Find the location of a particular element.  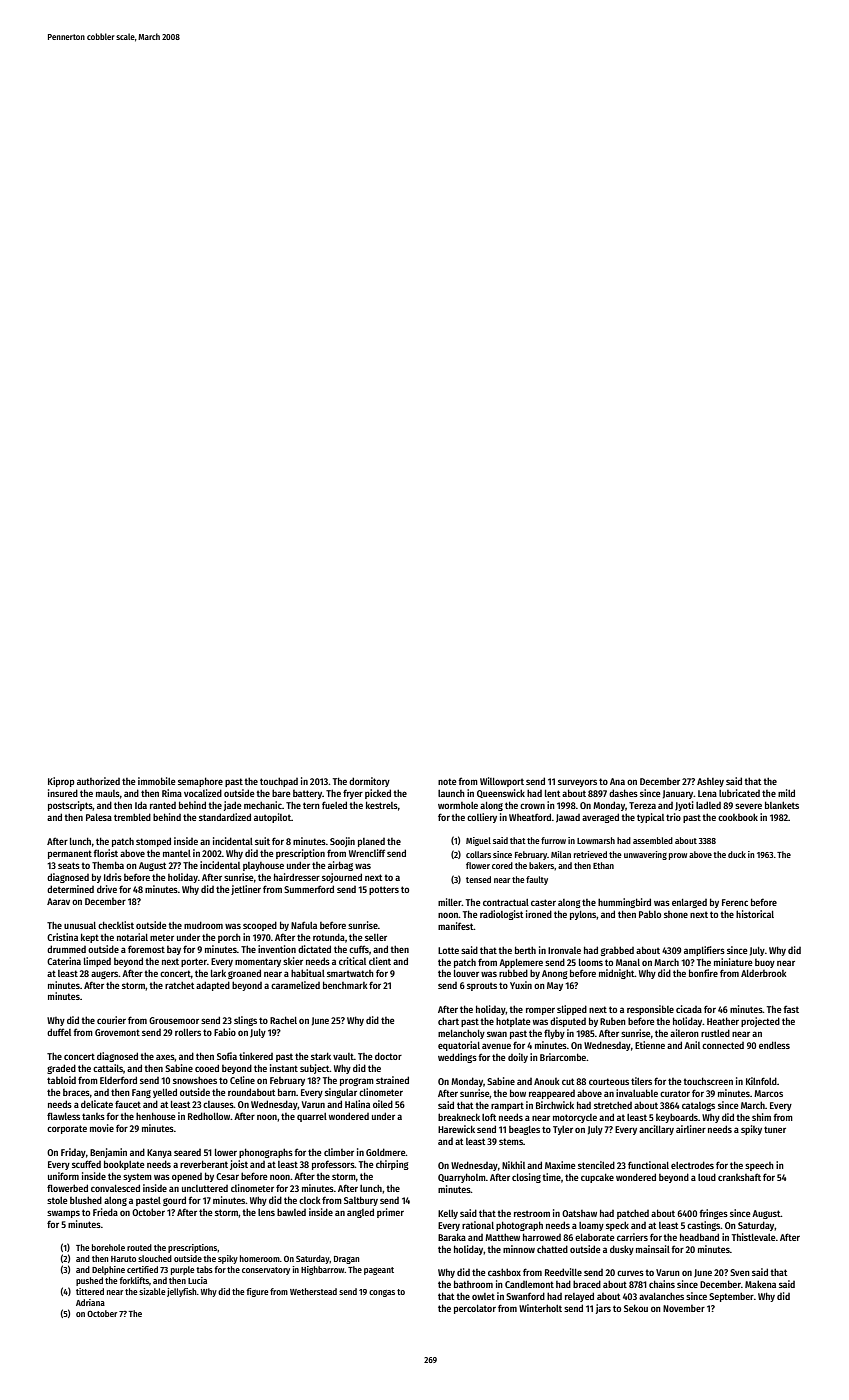

November is located at coordinates (684, 1308).
